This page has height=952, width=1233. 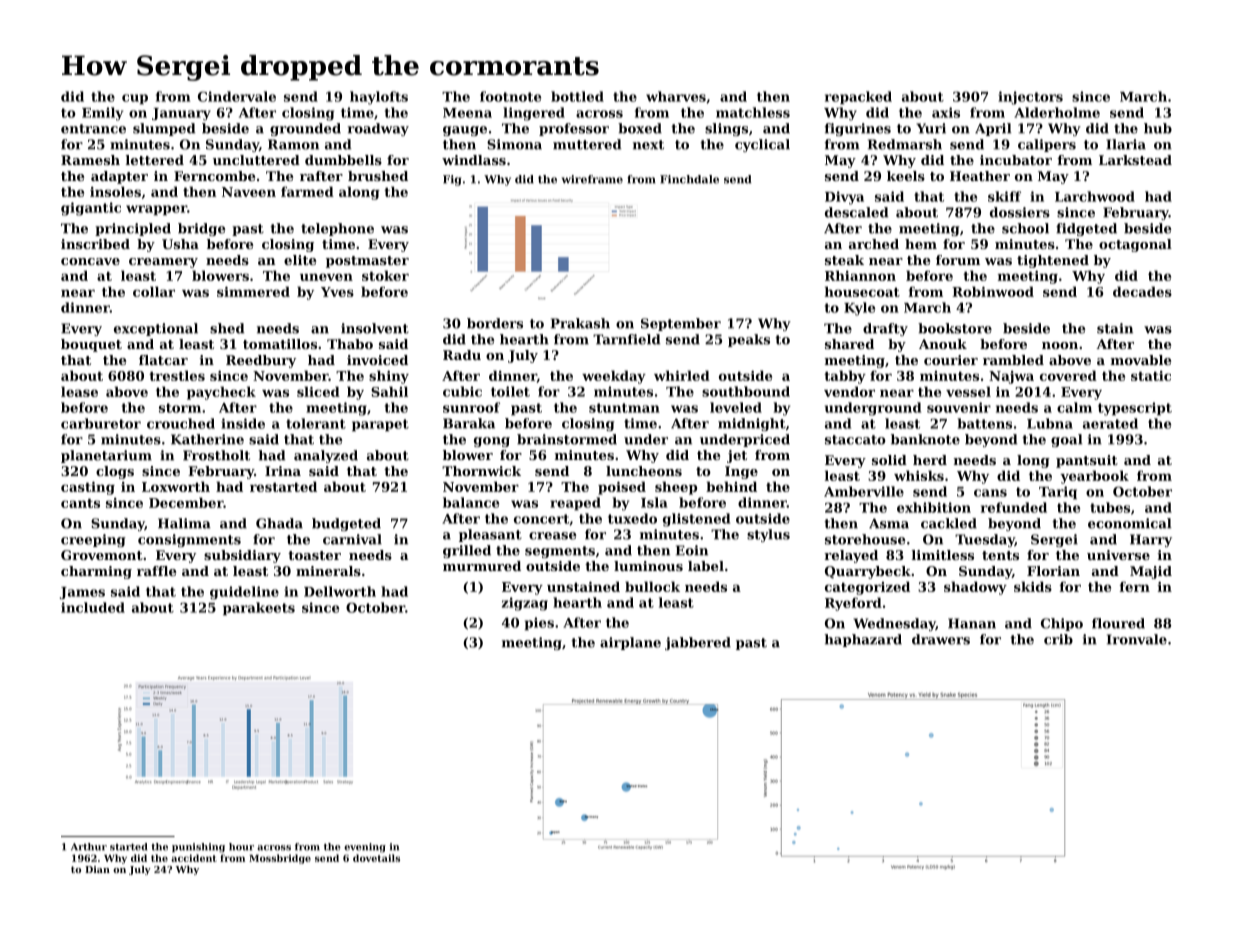 I want to click on Harry, so click(x=1151, y=540).
